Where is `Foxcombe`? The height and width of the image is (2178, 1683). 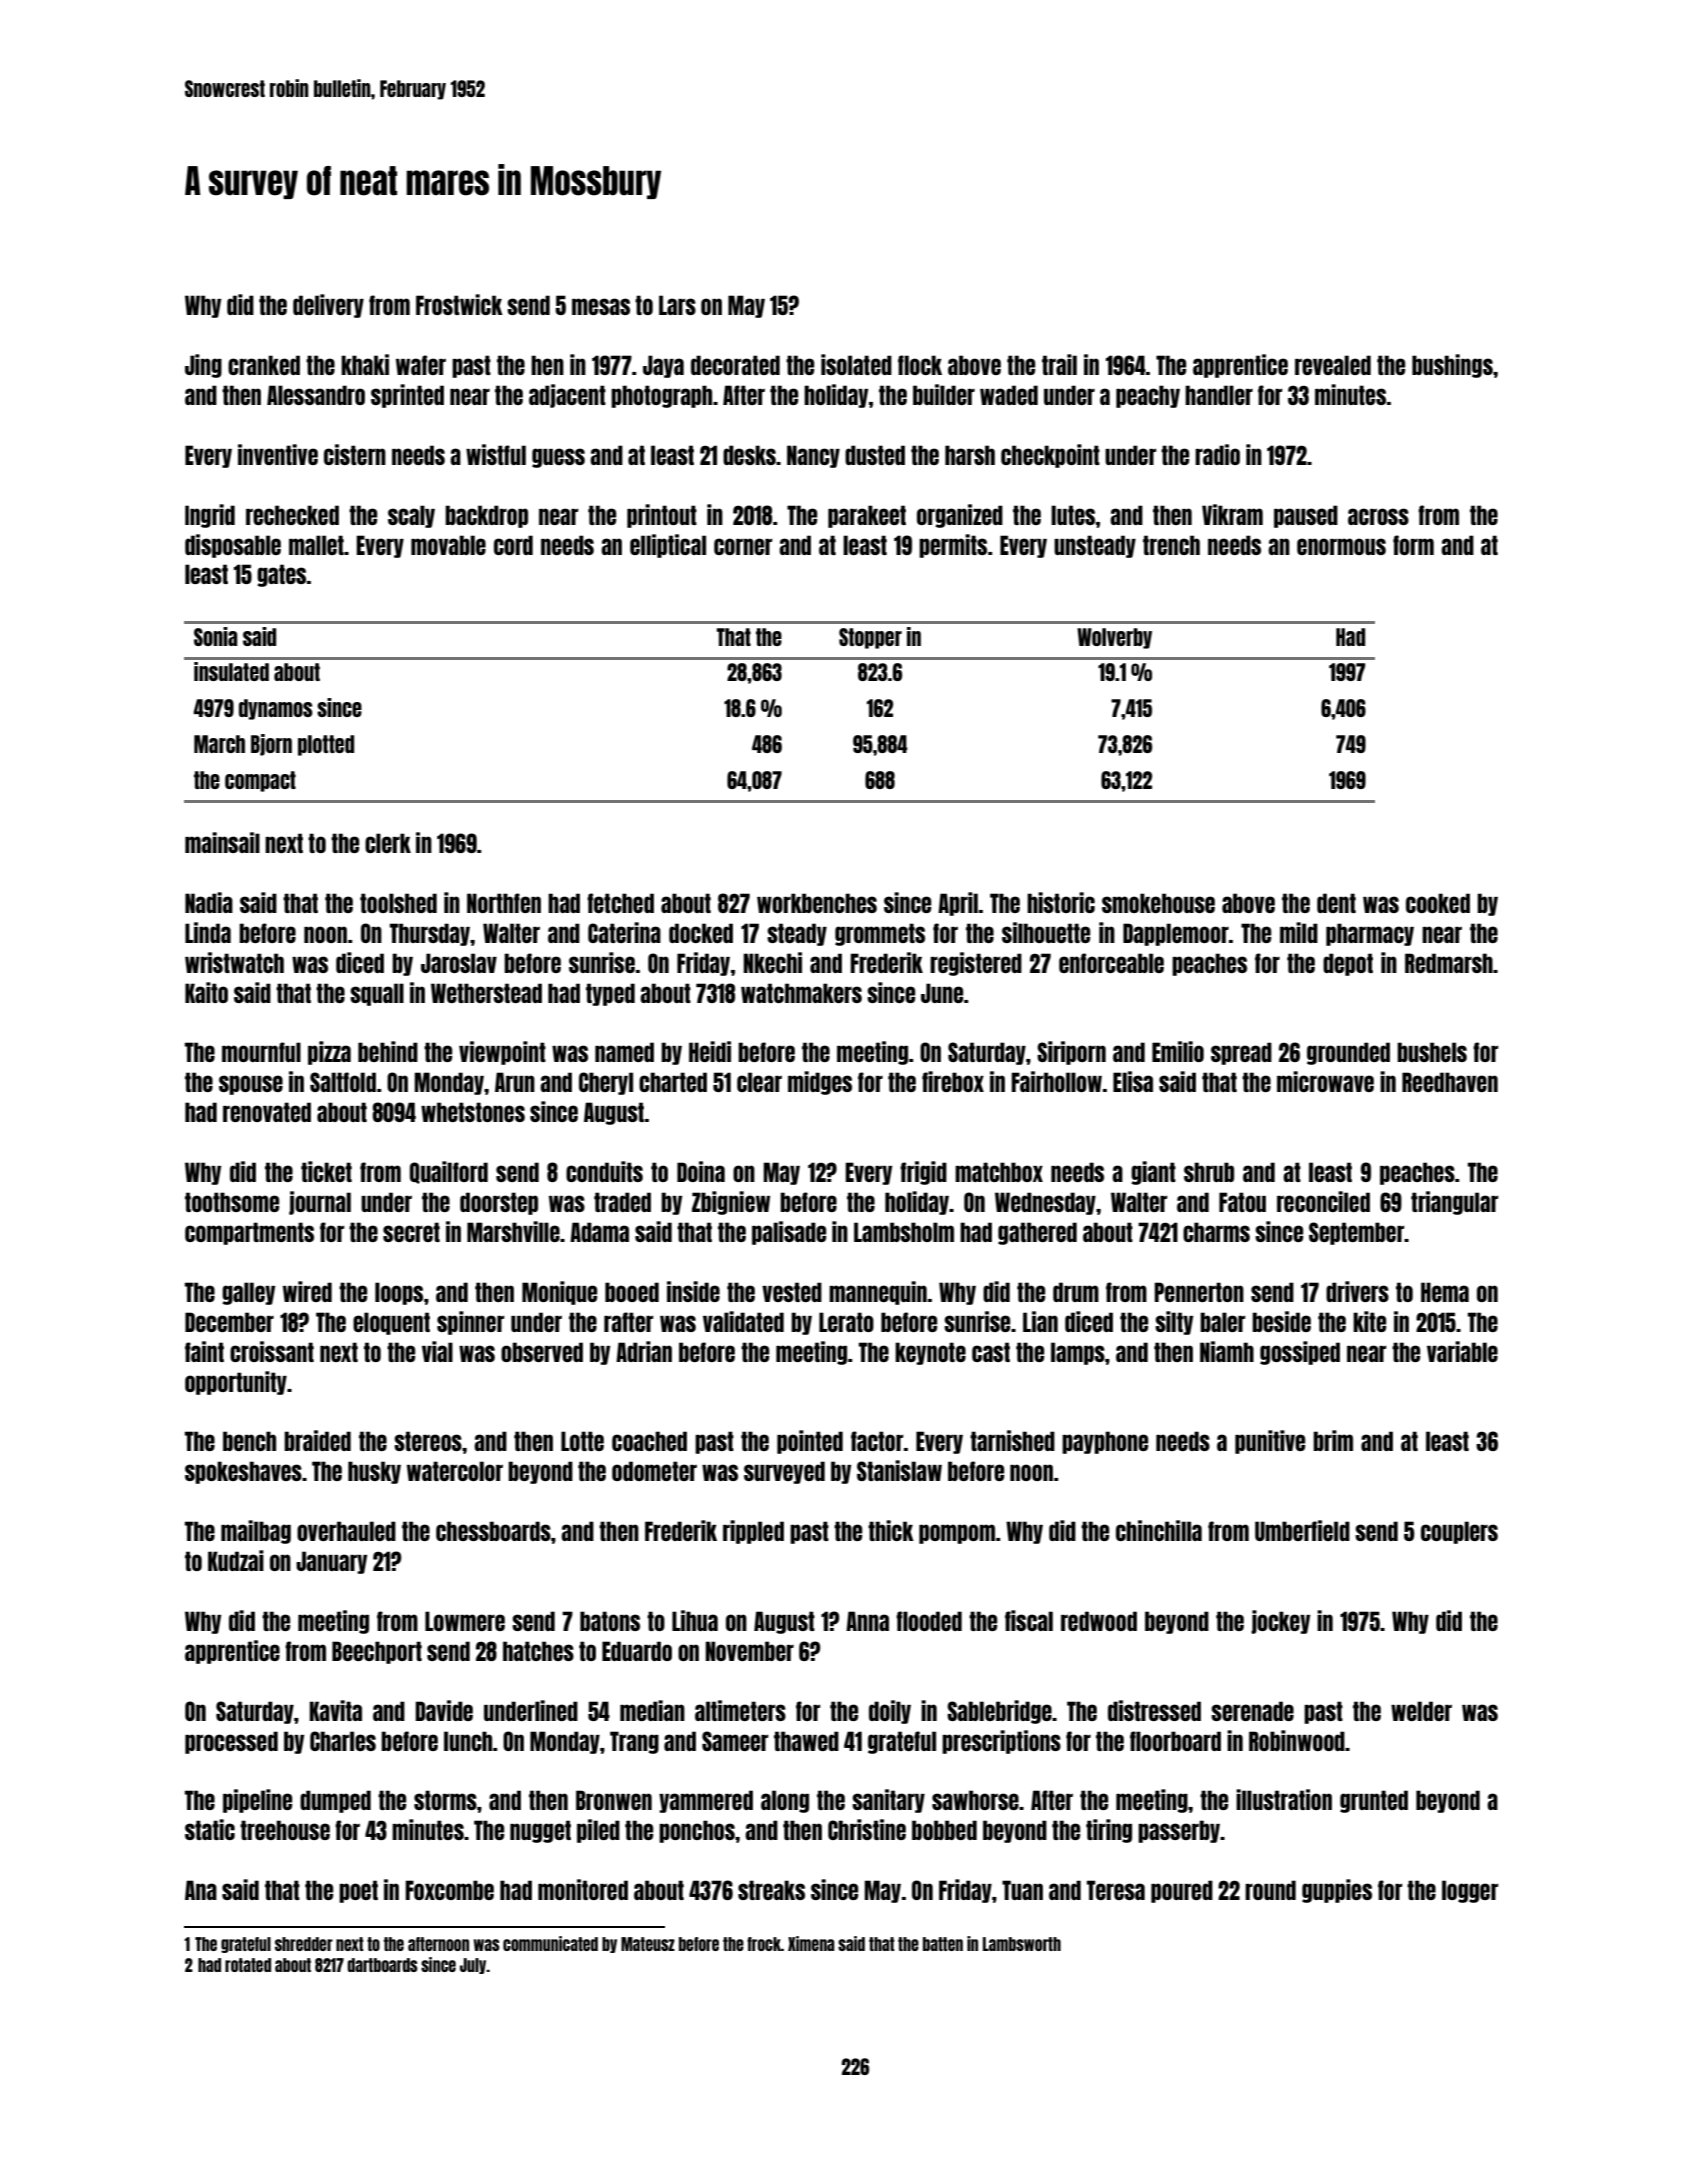 Foxcombe is located at coordinates (449, 1890).
